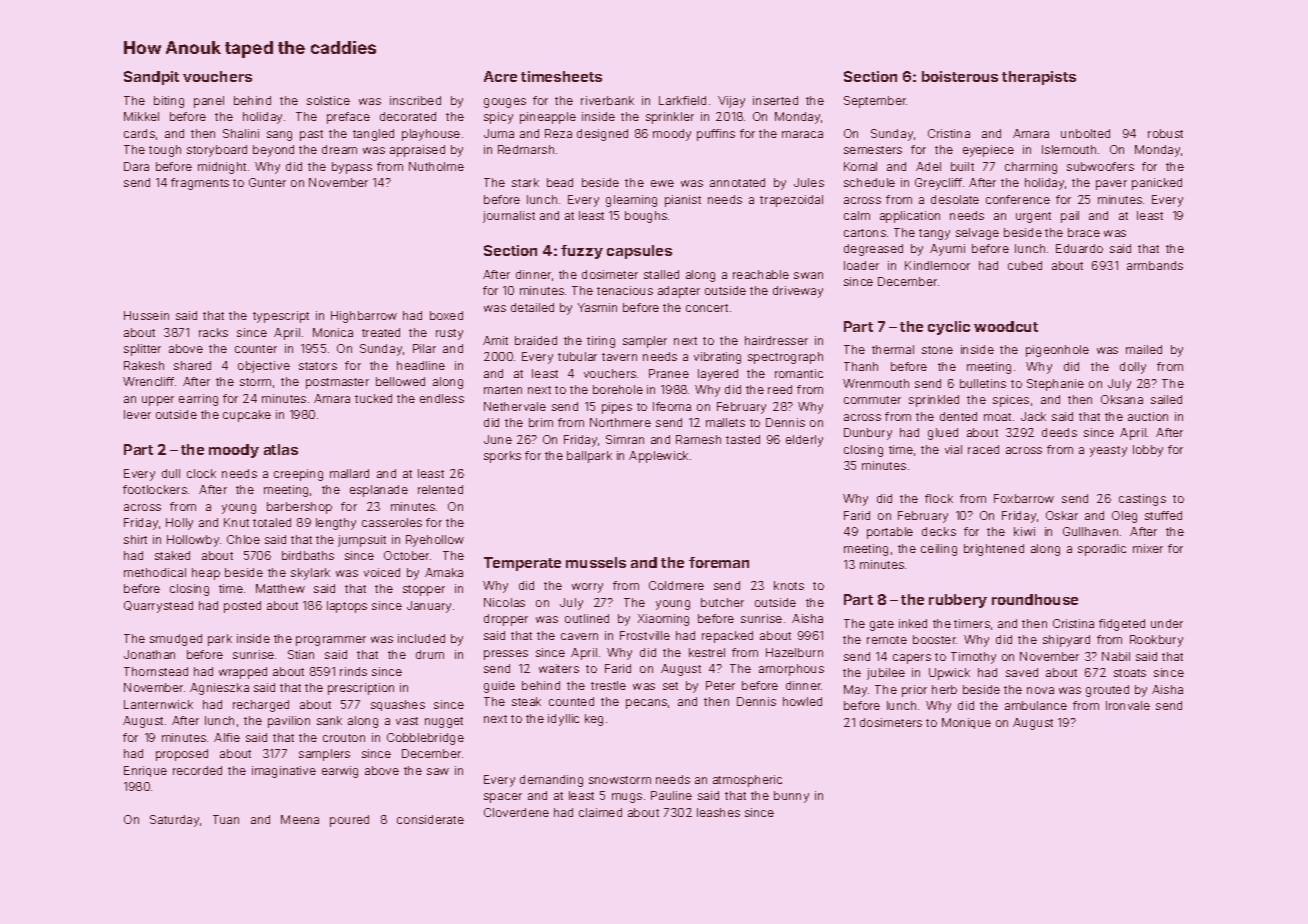  I want to click on Rakesh, so click(144, 365).
